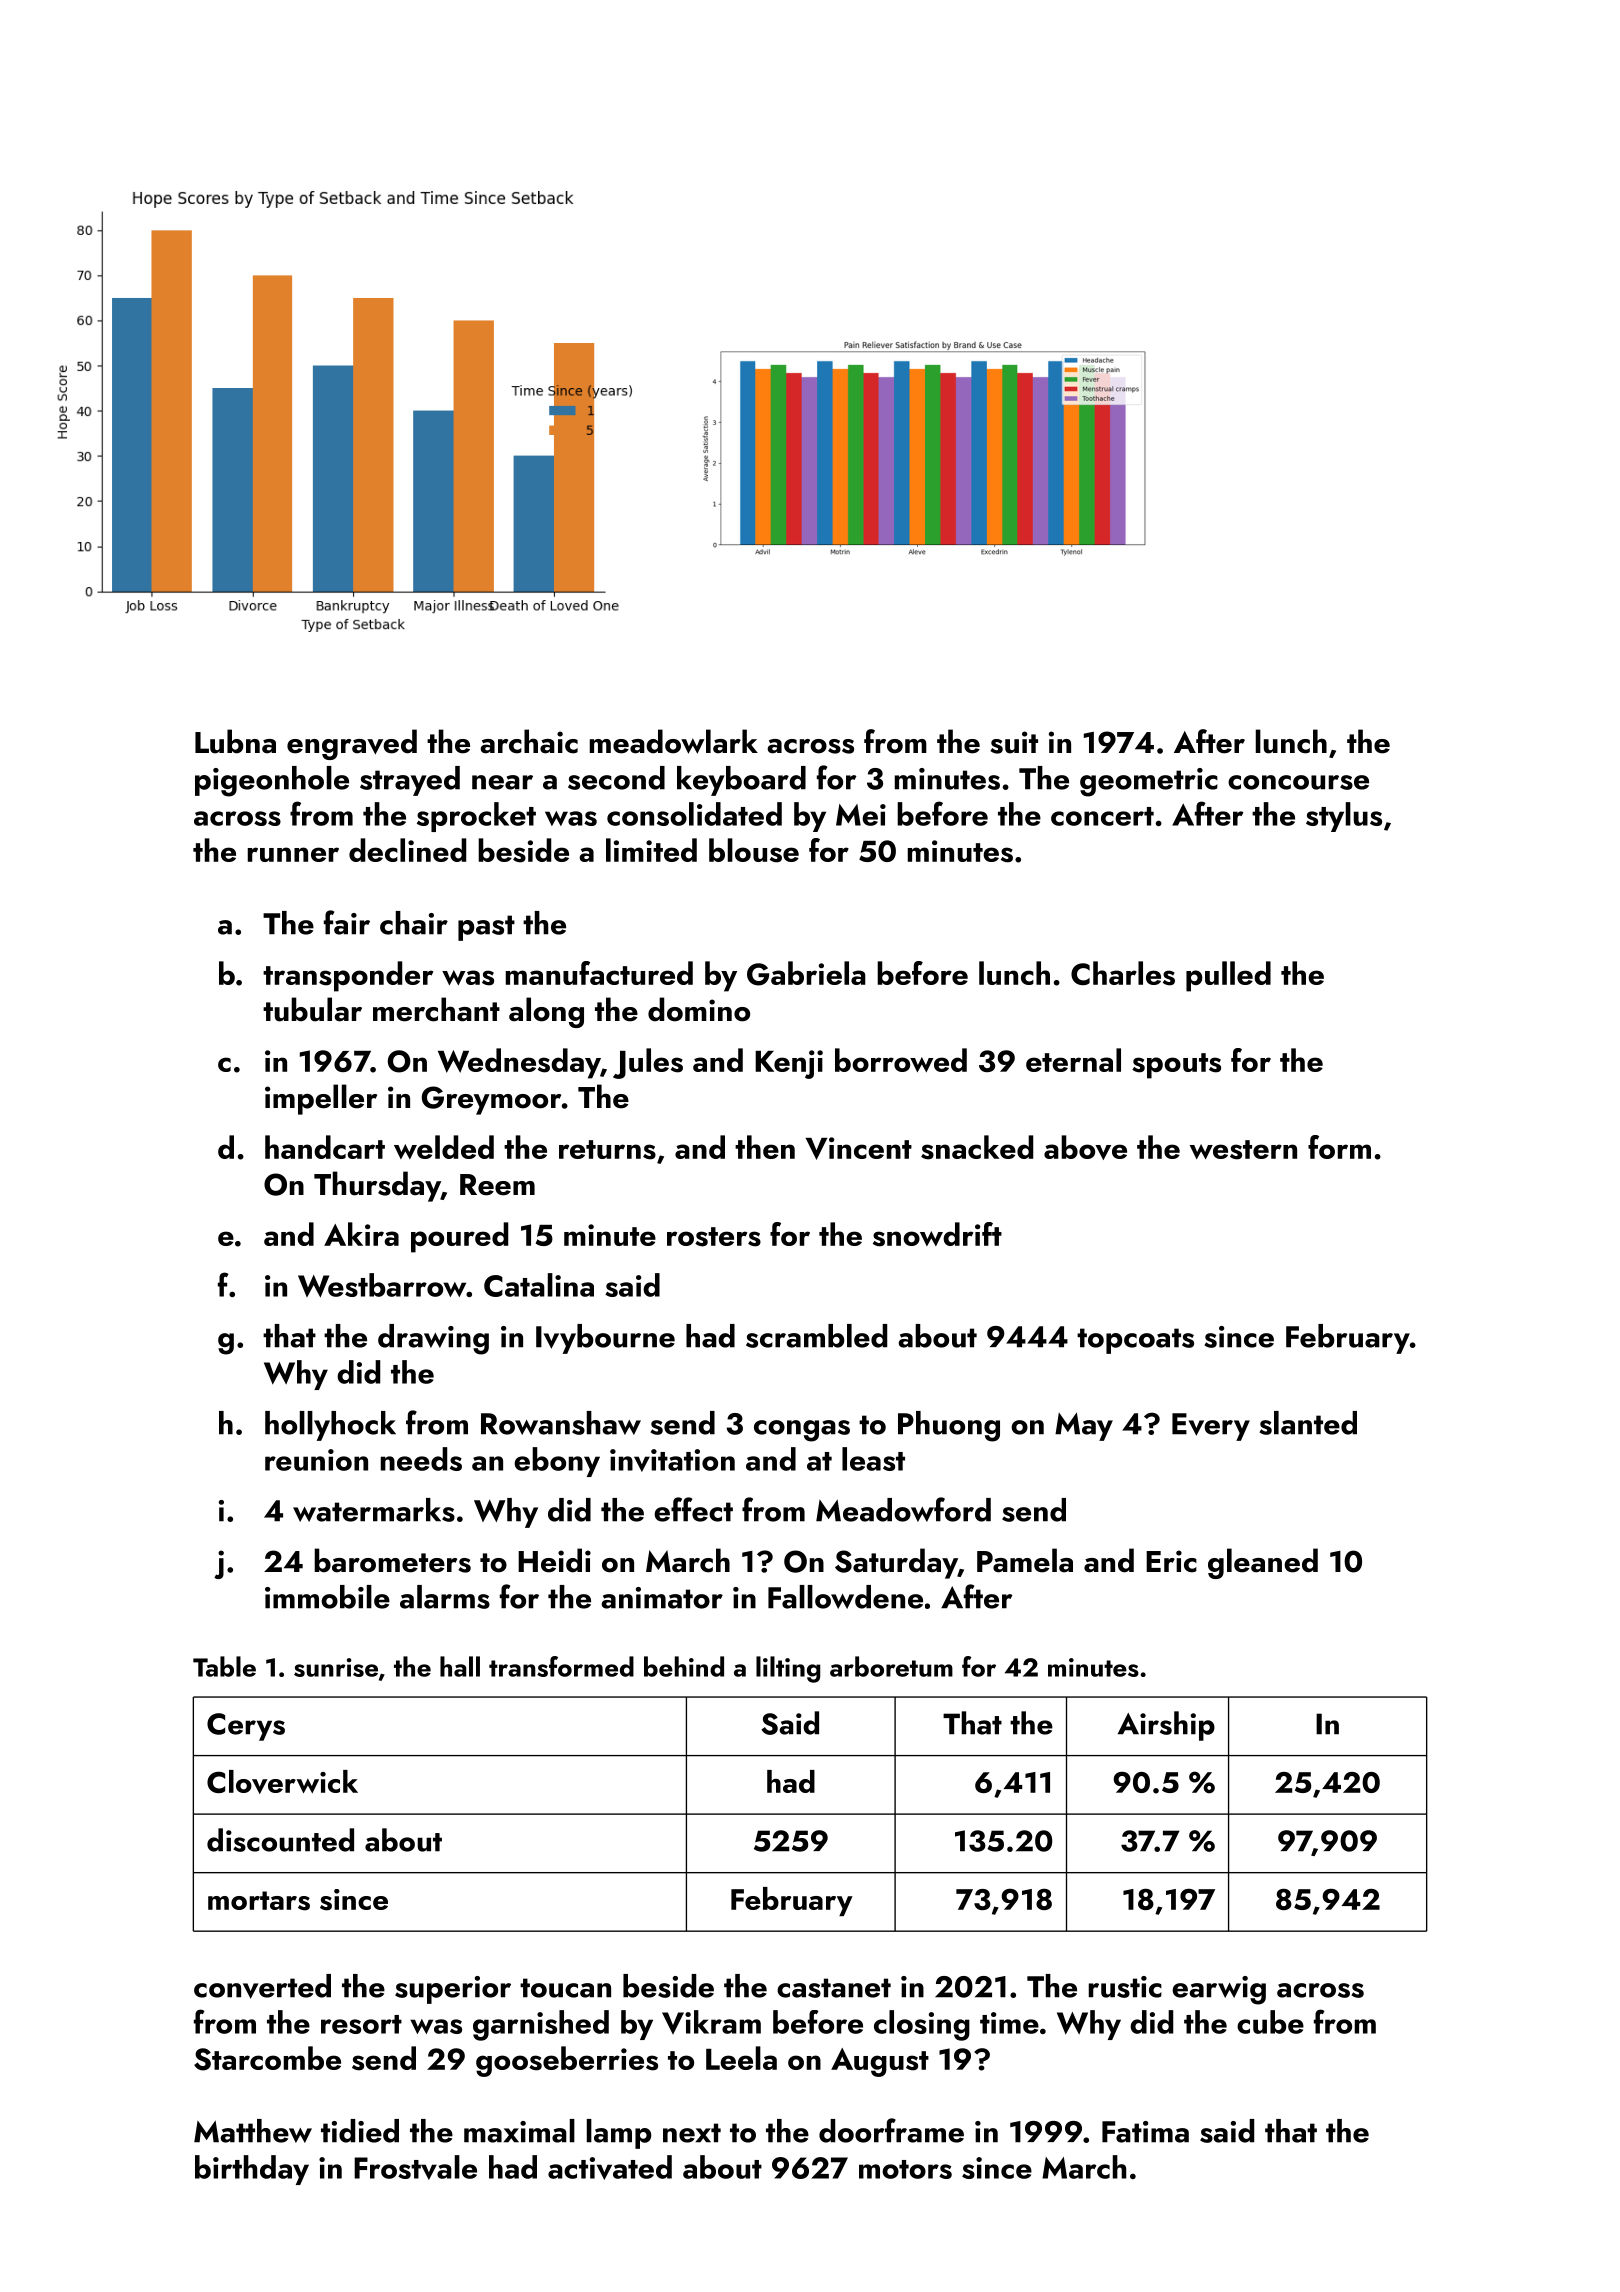  What do you see at coordinates (789, 1064) in the screenshot?
I see `Kenji` at bounding box center [789, 1064].
